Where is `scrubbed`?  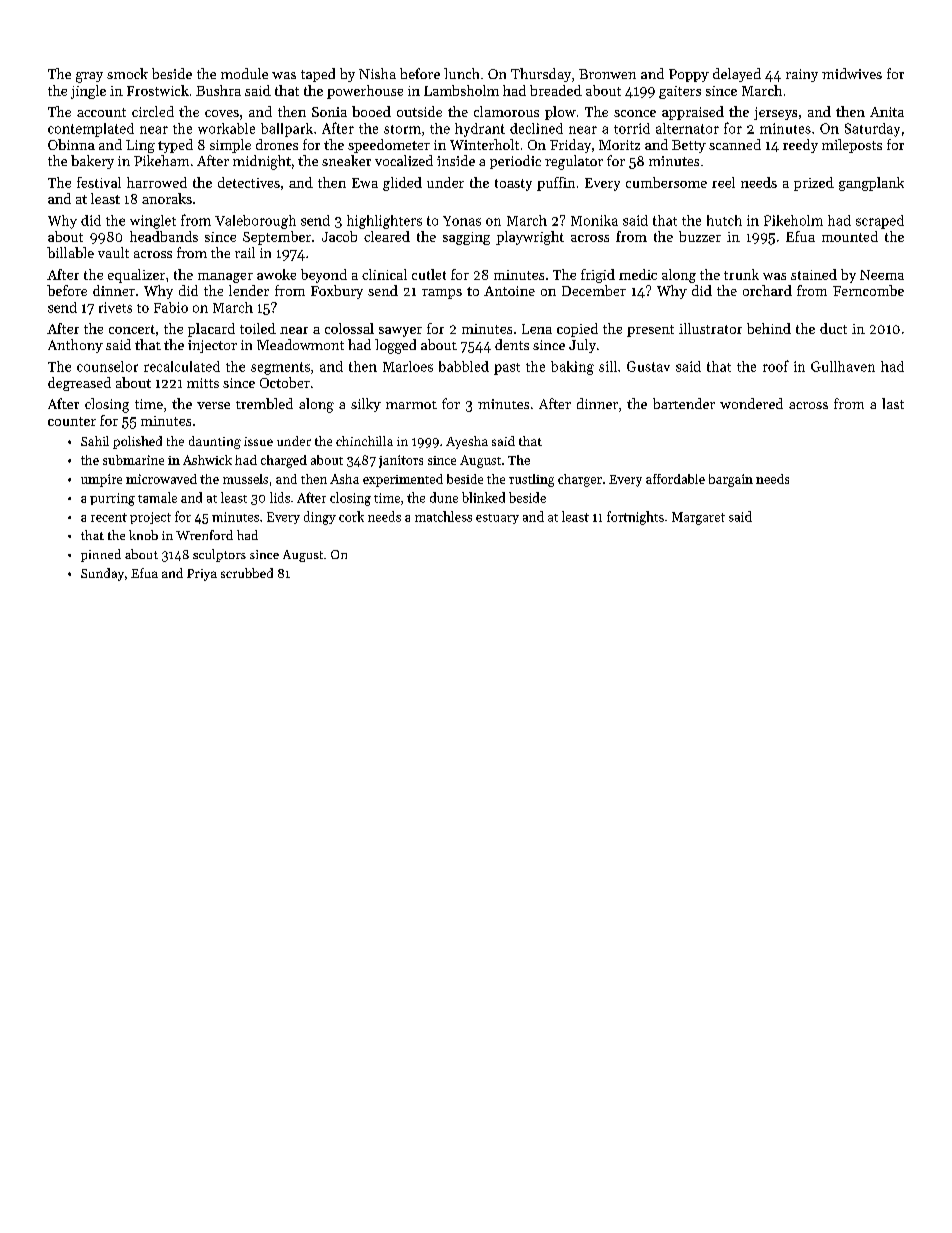
scrubbed is located at coordinates (247, 573).
